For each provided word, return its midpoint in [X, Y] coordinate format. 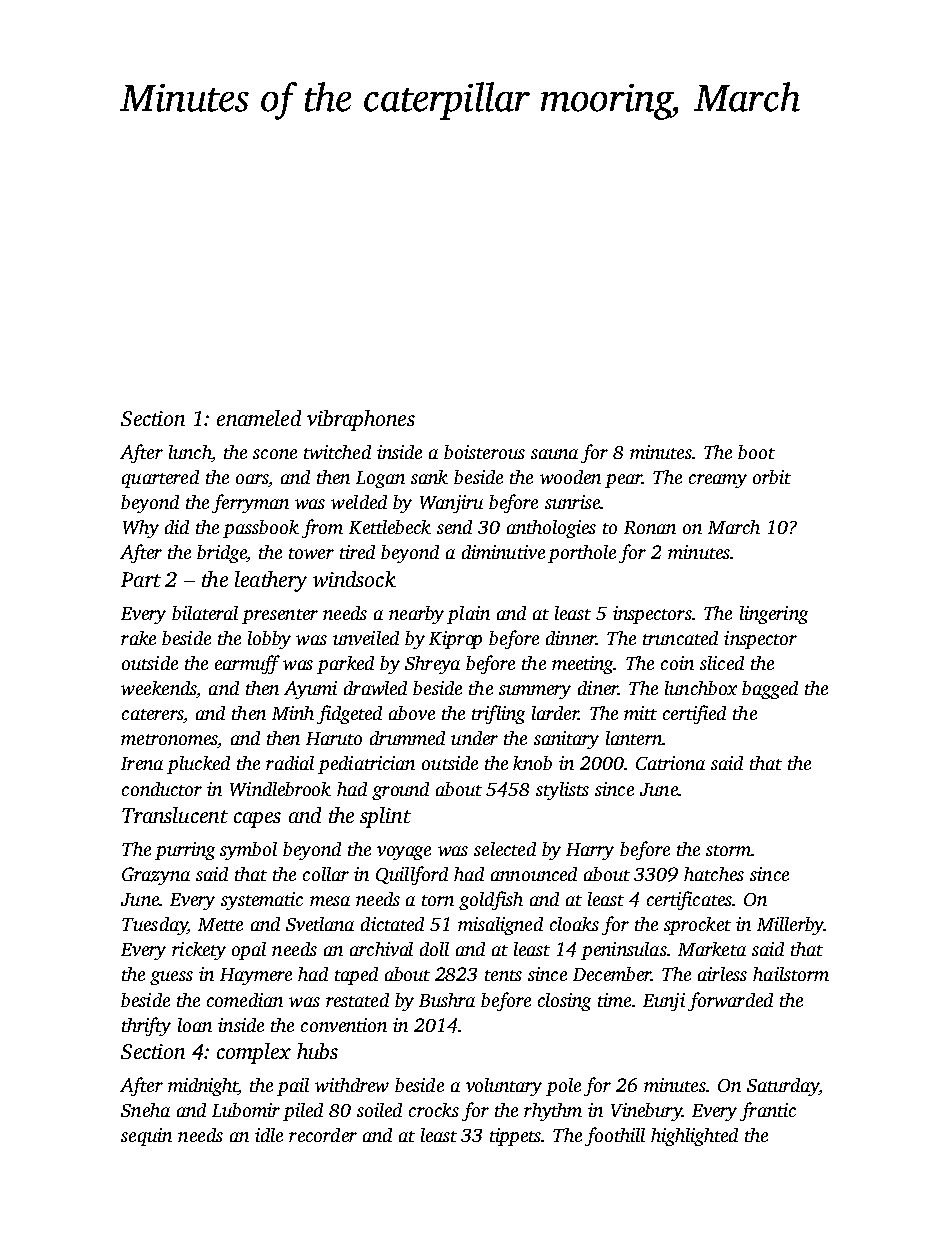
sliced [722, 663]
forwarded [730, 1001]
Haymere [256, 976]
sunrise [572, 502]
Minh [293, 713]
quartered [160, 479]
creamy [718, 481]
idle [269, 1135]
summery [535, 692]
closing [564, 1002]
